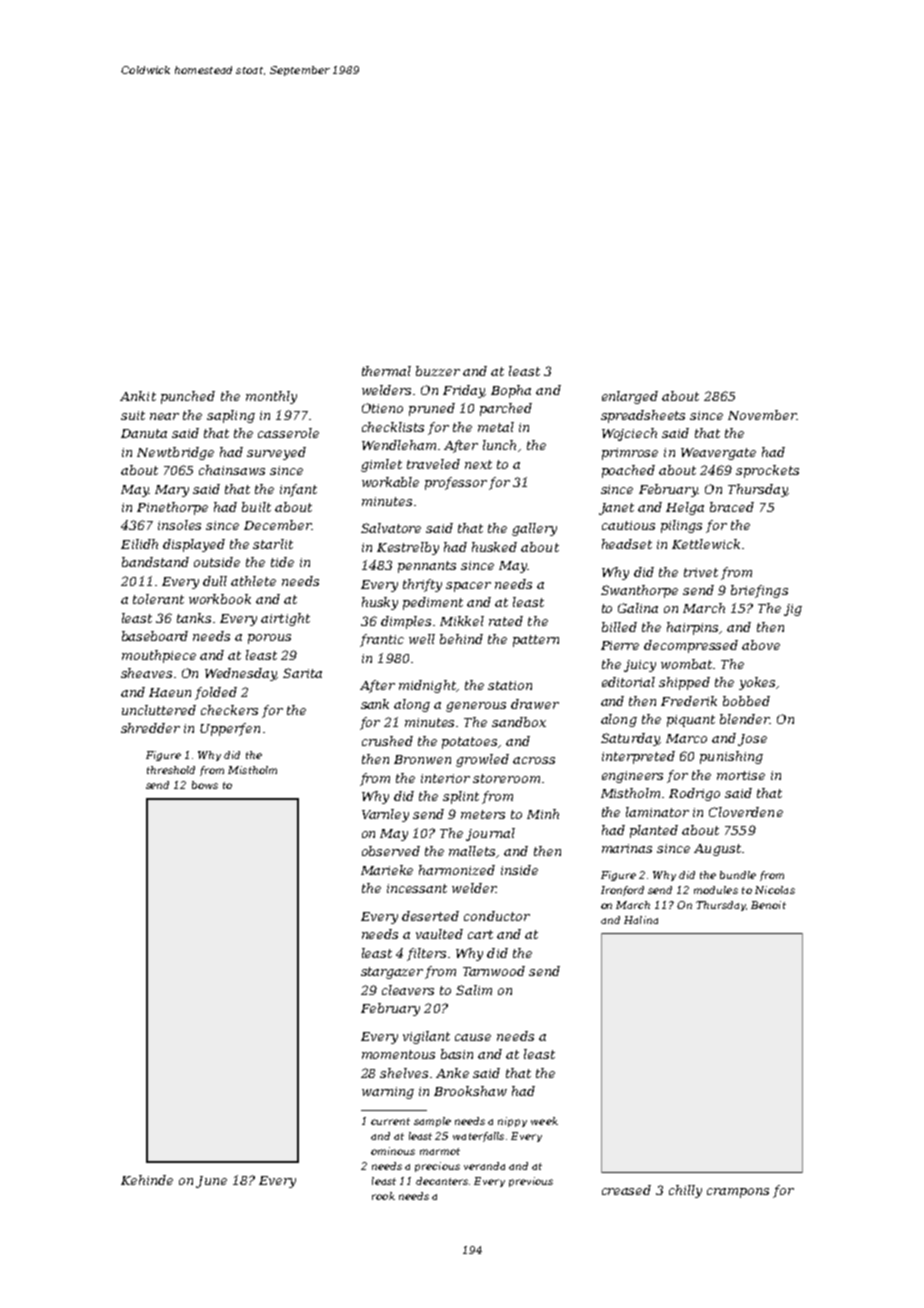 Image resolution: width=924 pixels, height=1308 pixels. Describe the element at coordinates (630, 397) in the screenshot. I see `enlarged` at that location.
